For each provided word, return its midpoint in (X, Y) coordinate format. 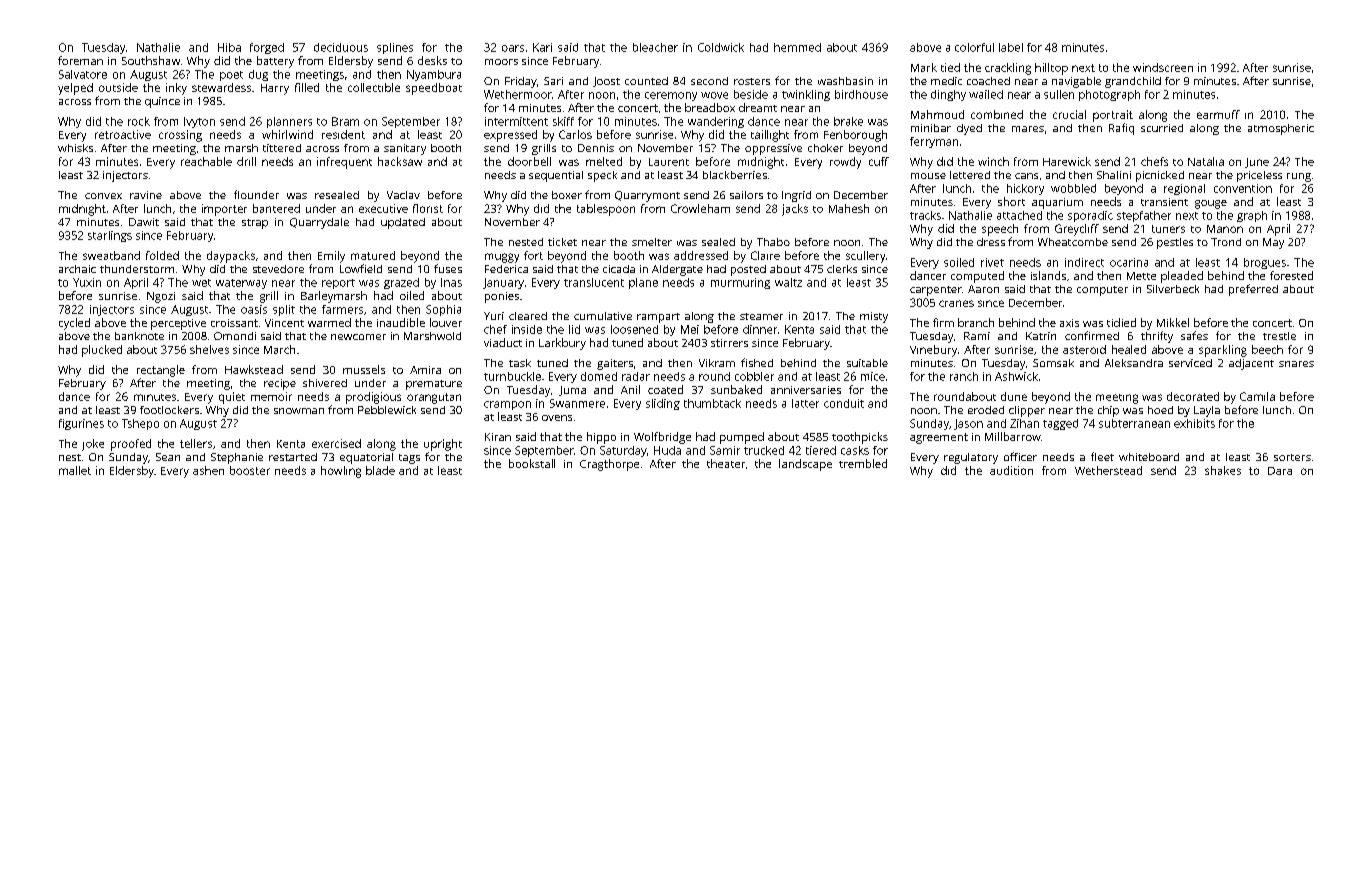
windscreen (1163, 67)
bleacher (655, 47)
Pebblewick (387, 410)
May (1273, 243)
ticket (562, 242)
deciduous (341, 47)
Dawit (144, 222)
